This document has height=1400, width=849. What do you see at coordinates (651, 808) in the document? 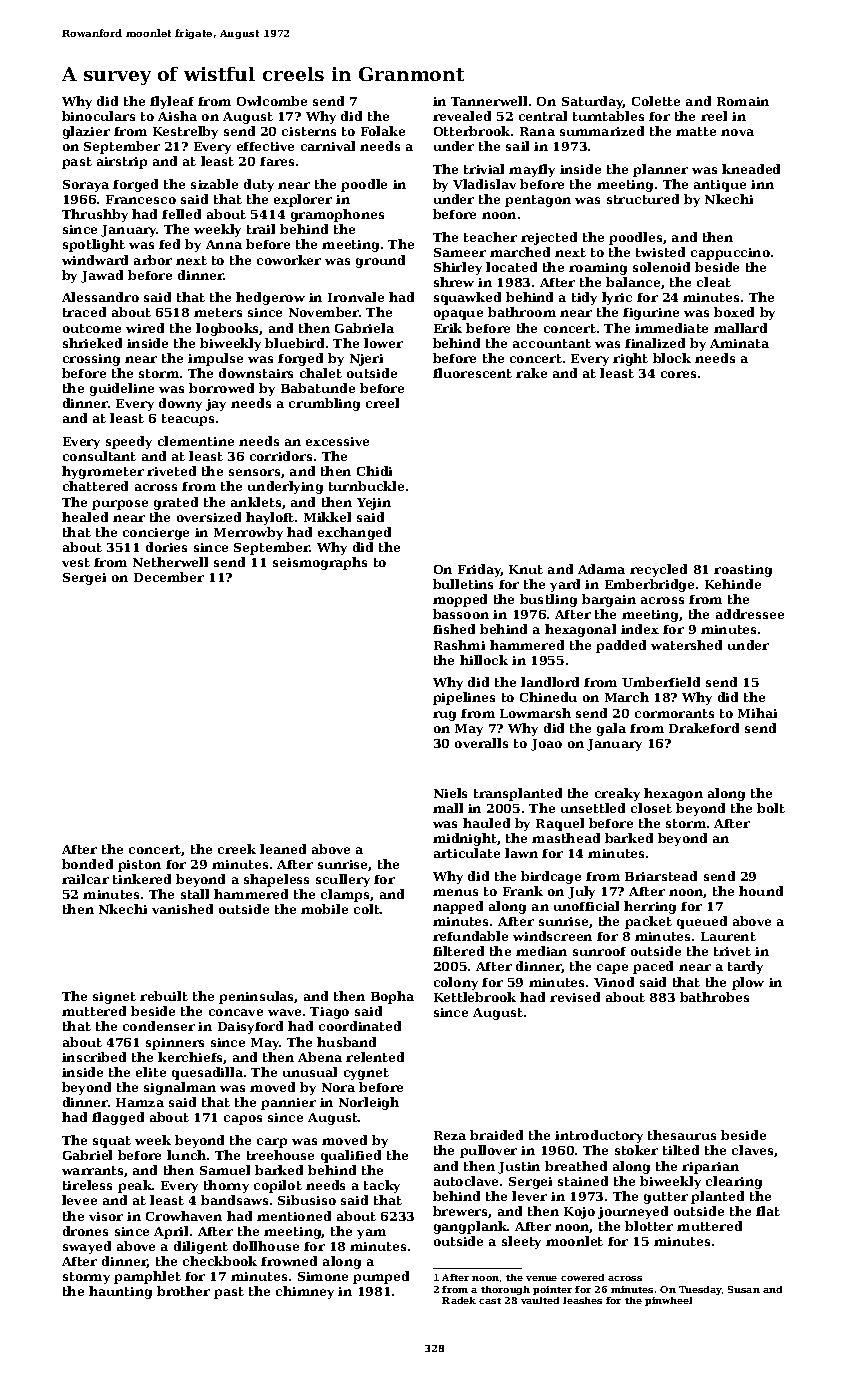
I see `closet` at bounding box center [651, 808].
